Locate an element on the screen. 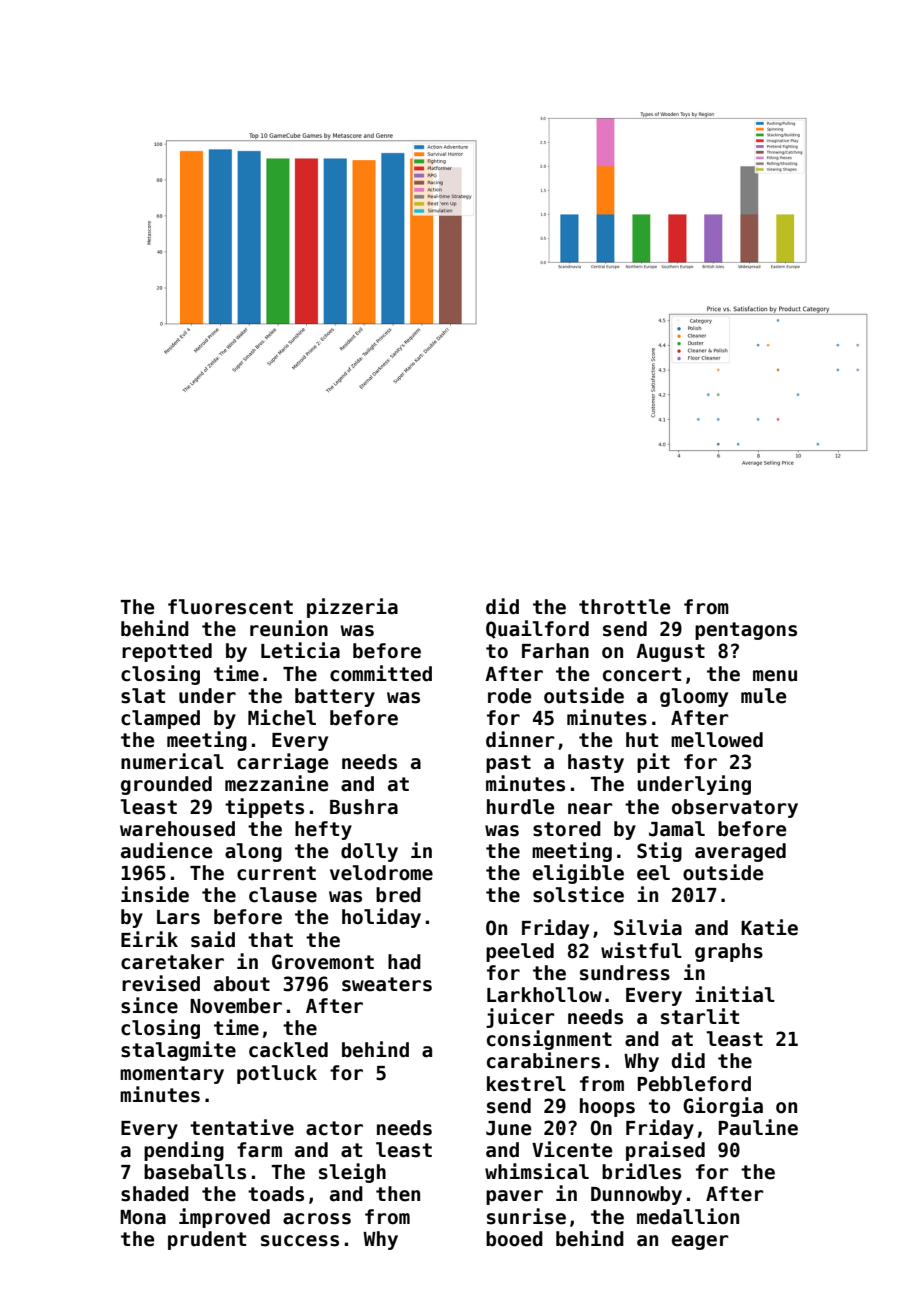 The image size is (924, 1311). that is located at coordinates (270, 940).
